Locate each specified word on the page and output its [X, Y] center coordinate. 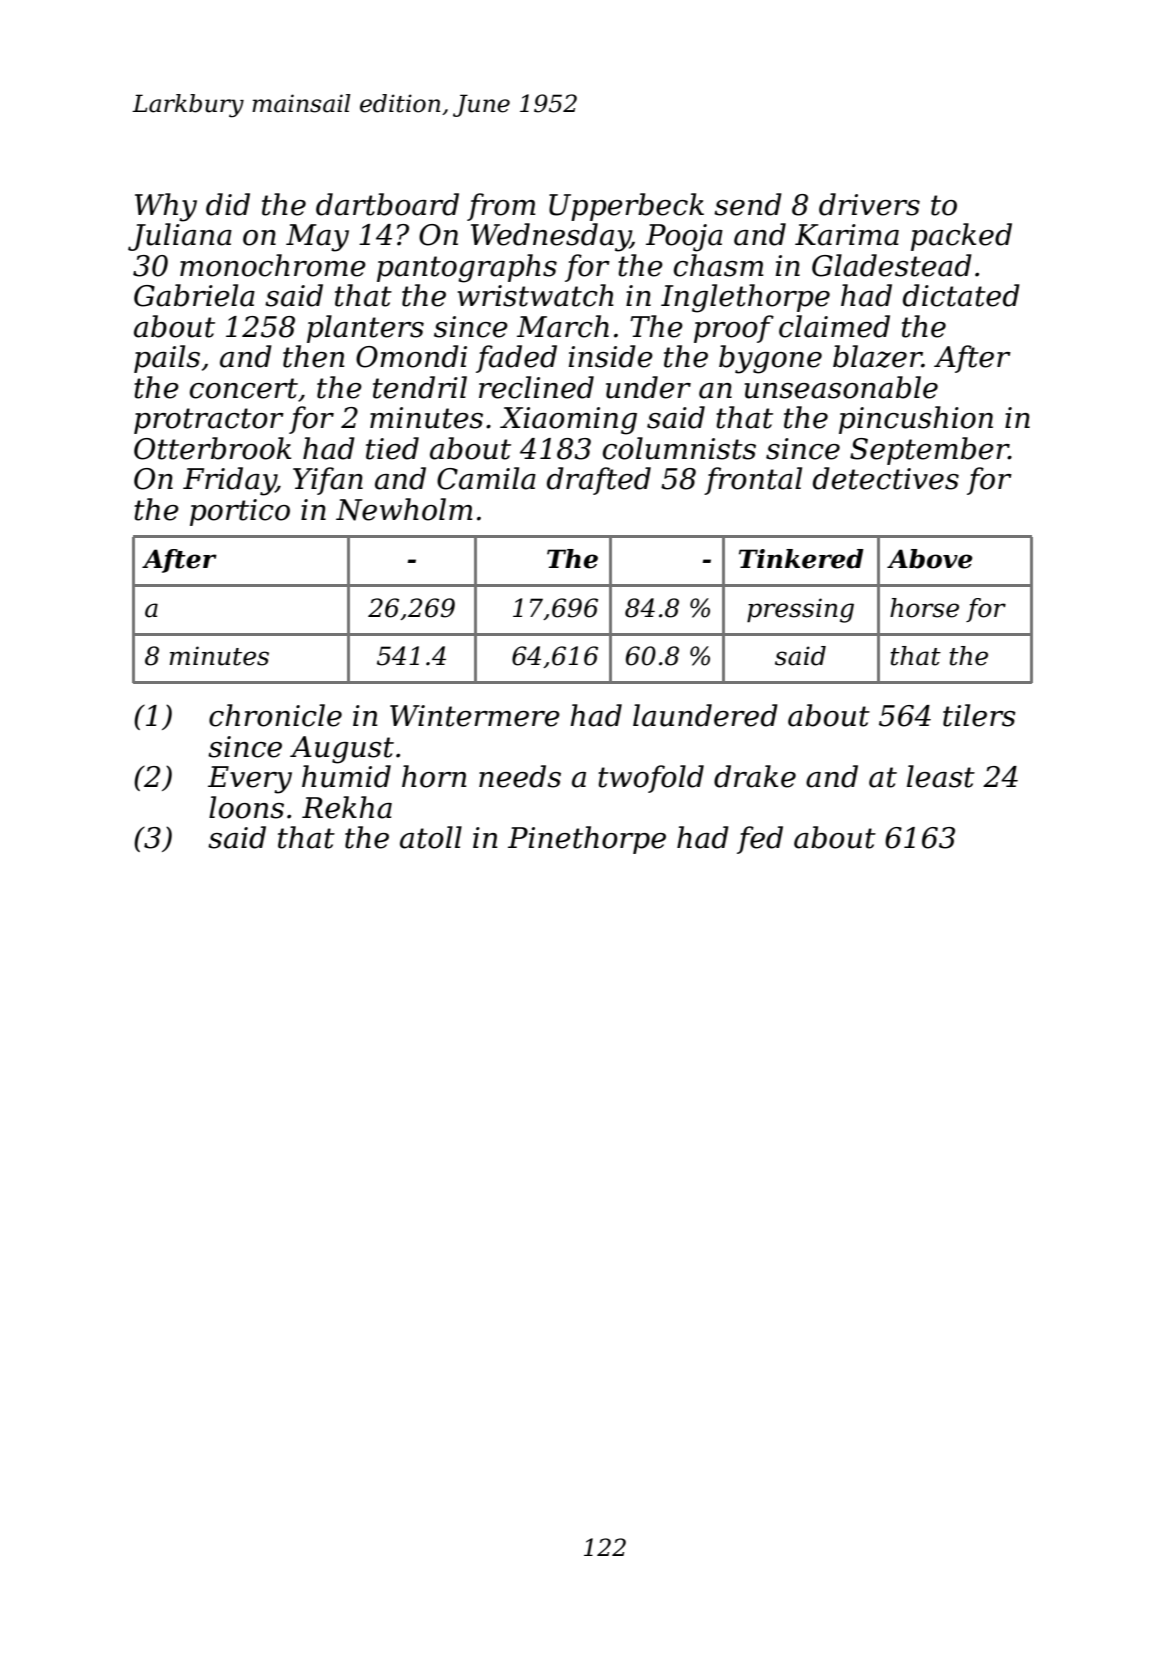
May [317, 238]
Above [929, 559]
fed [760, 840]
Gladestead [892, 265]
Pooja [684, 238]
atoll [431, 837]
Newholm [404, 509]
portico [240, 512]
